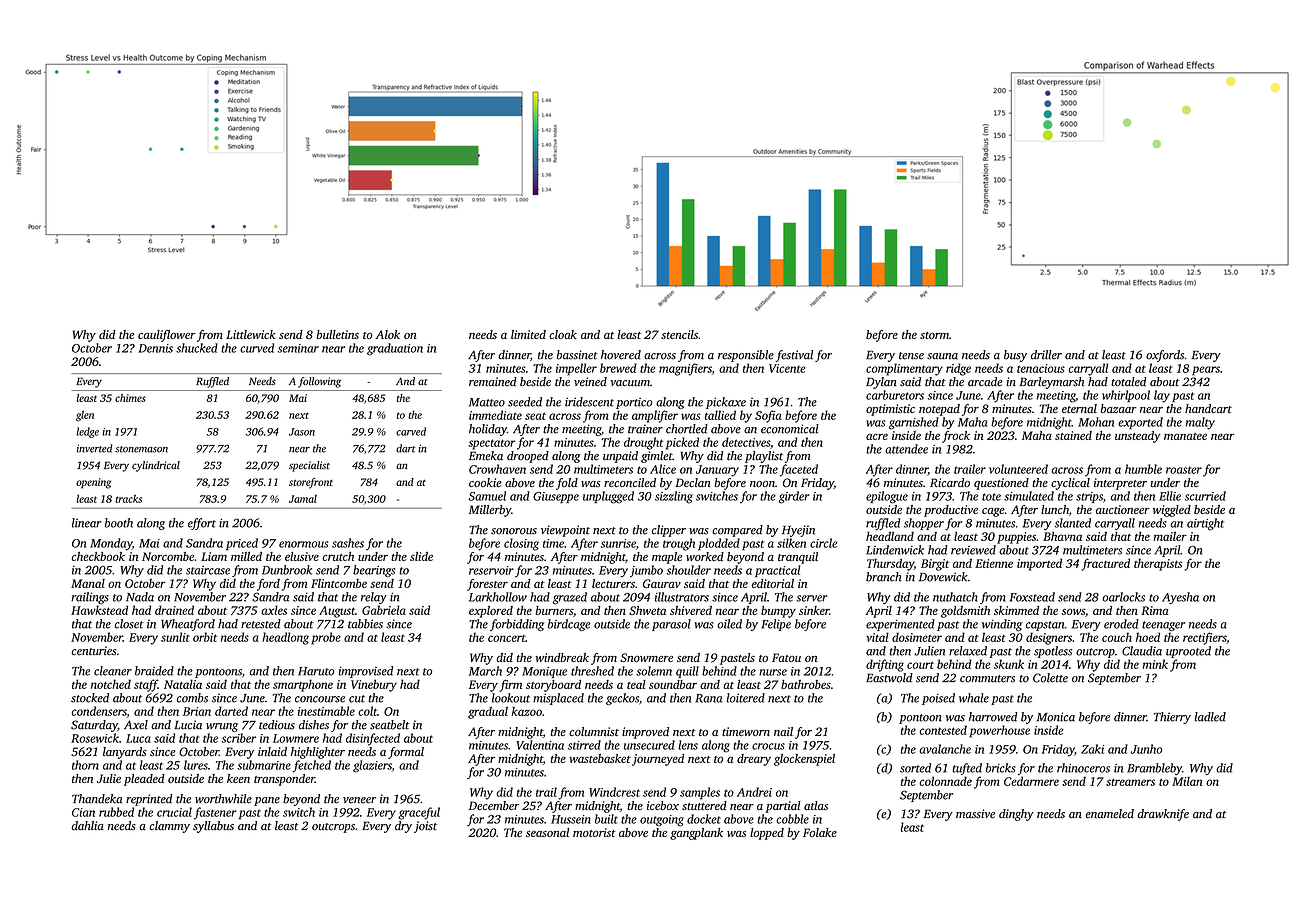 The image size is (1308, 924). What do you see at coordinates (645, 429) in the document?
I see `trainer` at bounding box center [645, 429].
